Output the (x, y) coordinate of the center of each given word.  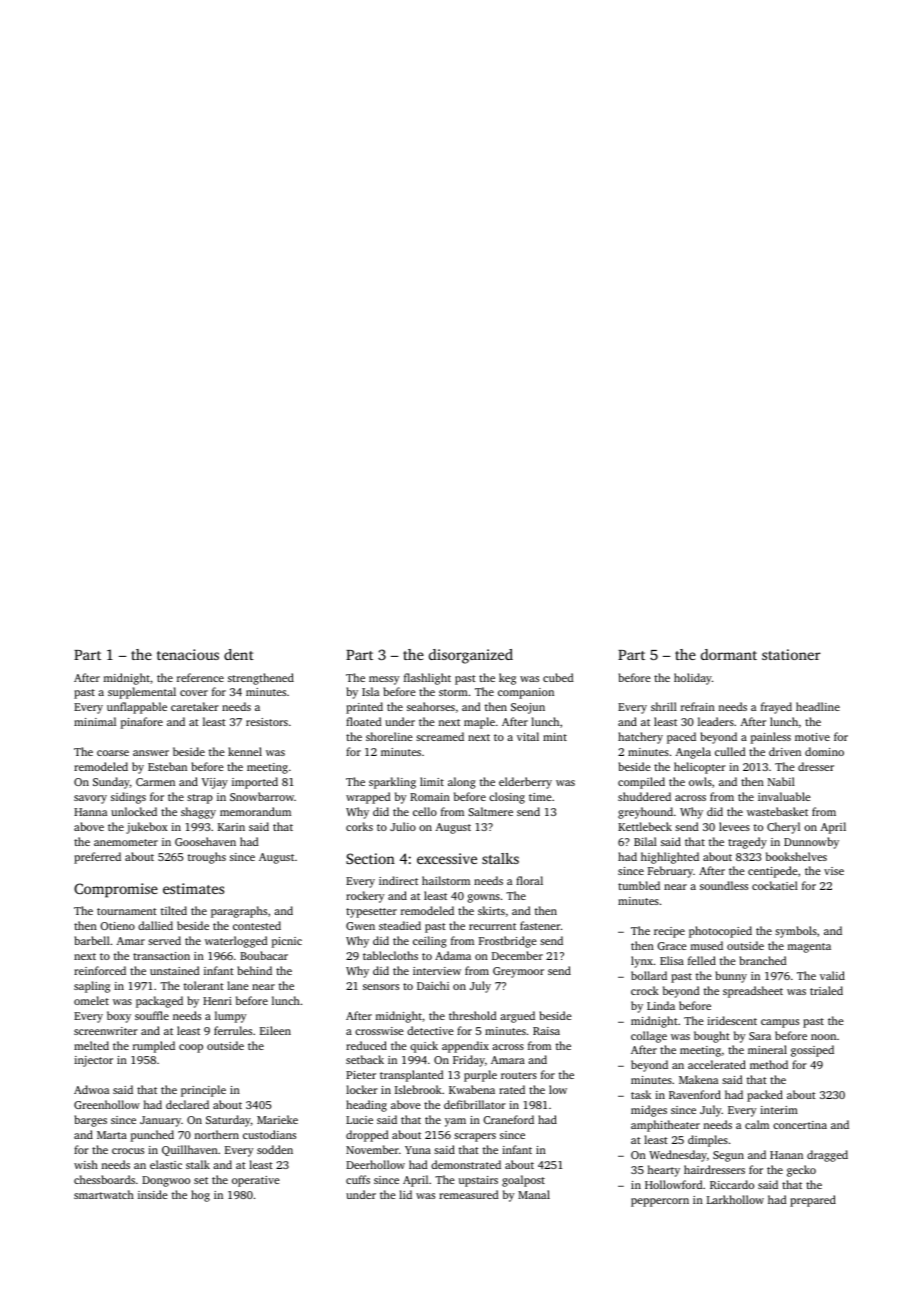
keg (507, 679)
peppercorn (660, 1202)
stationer (791, 654)
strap (200, 799)
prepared (813, 1201)
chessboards (104, 1179)
